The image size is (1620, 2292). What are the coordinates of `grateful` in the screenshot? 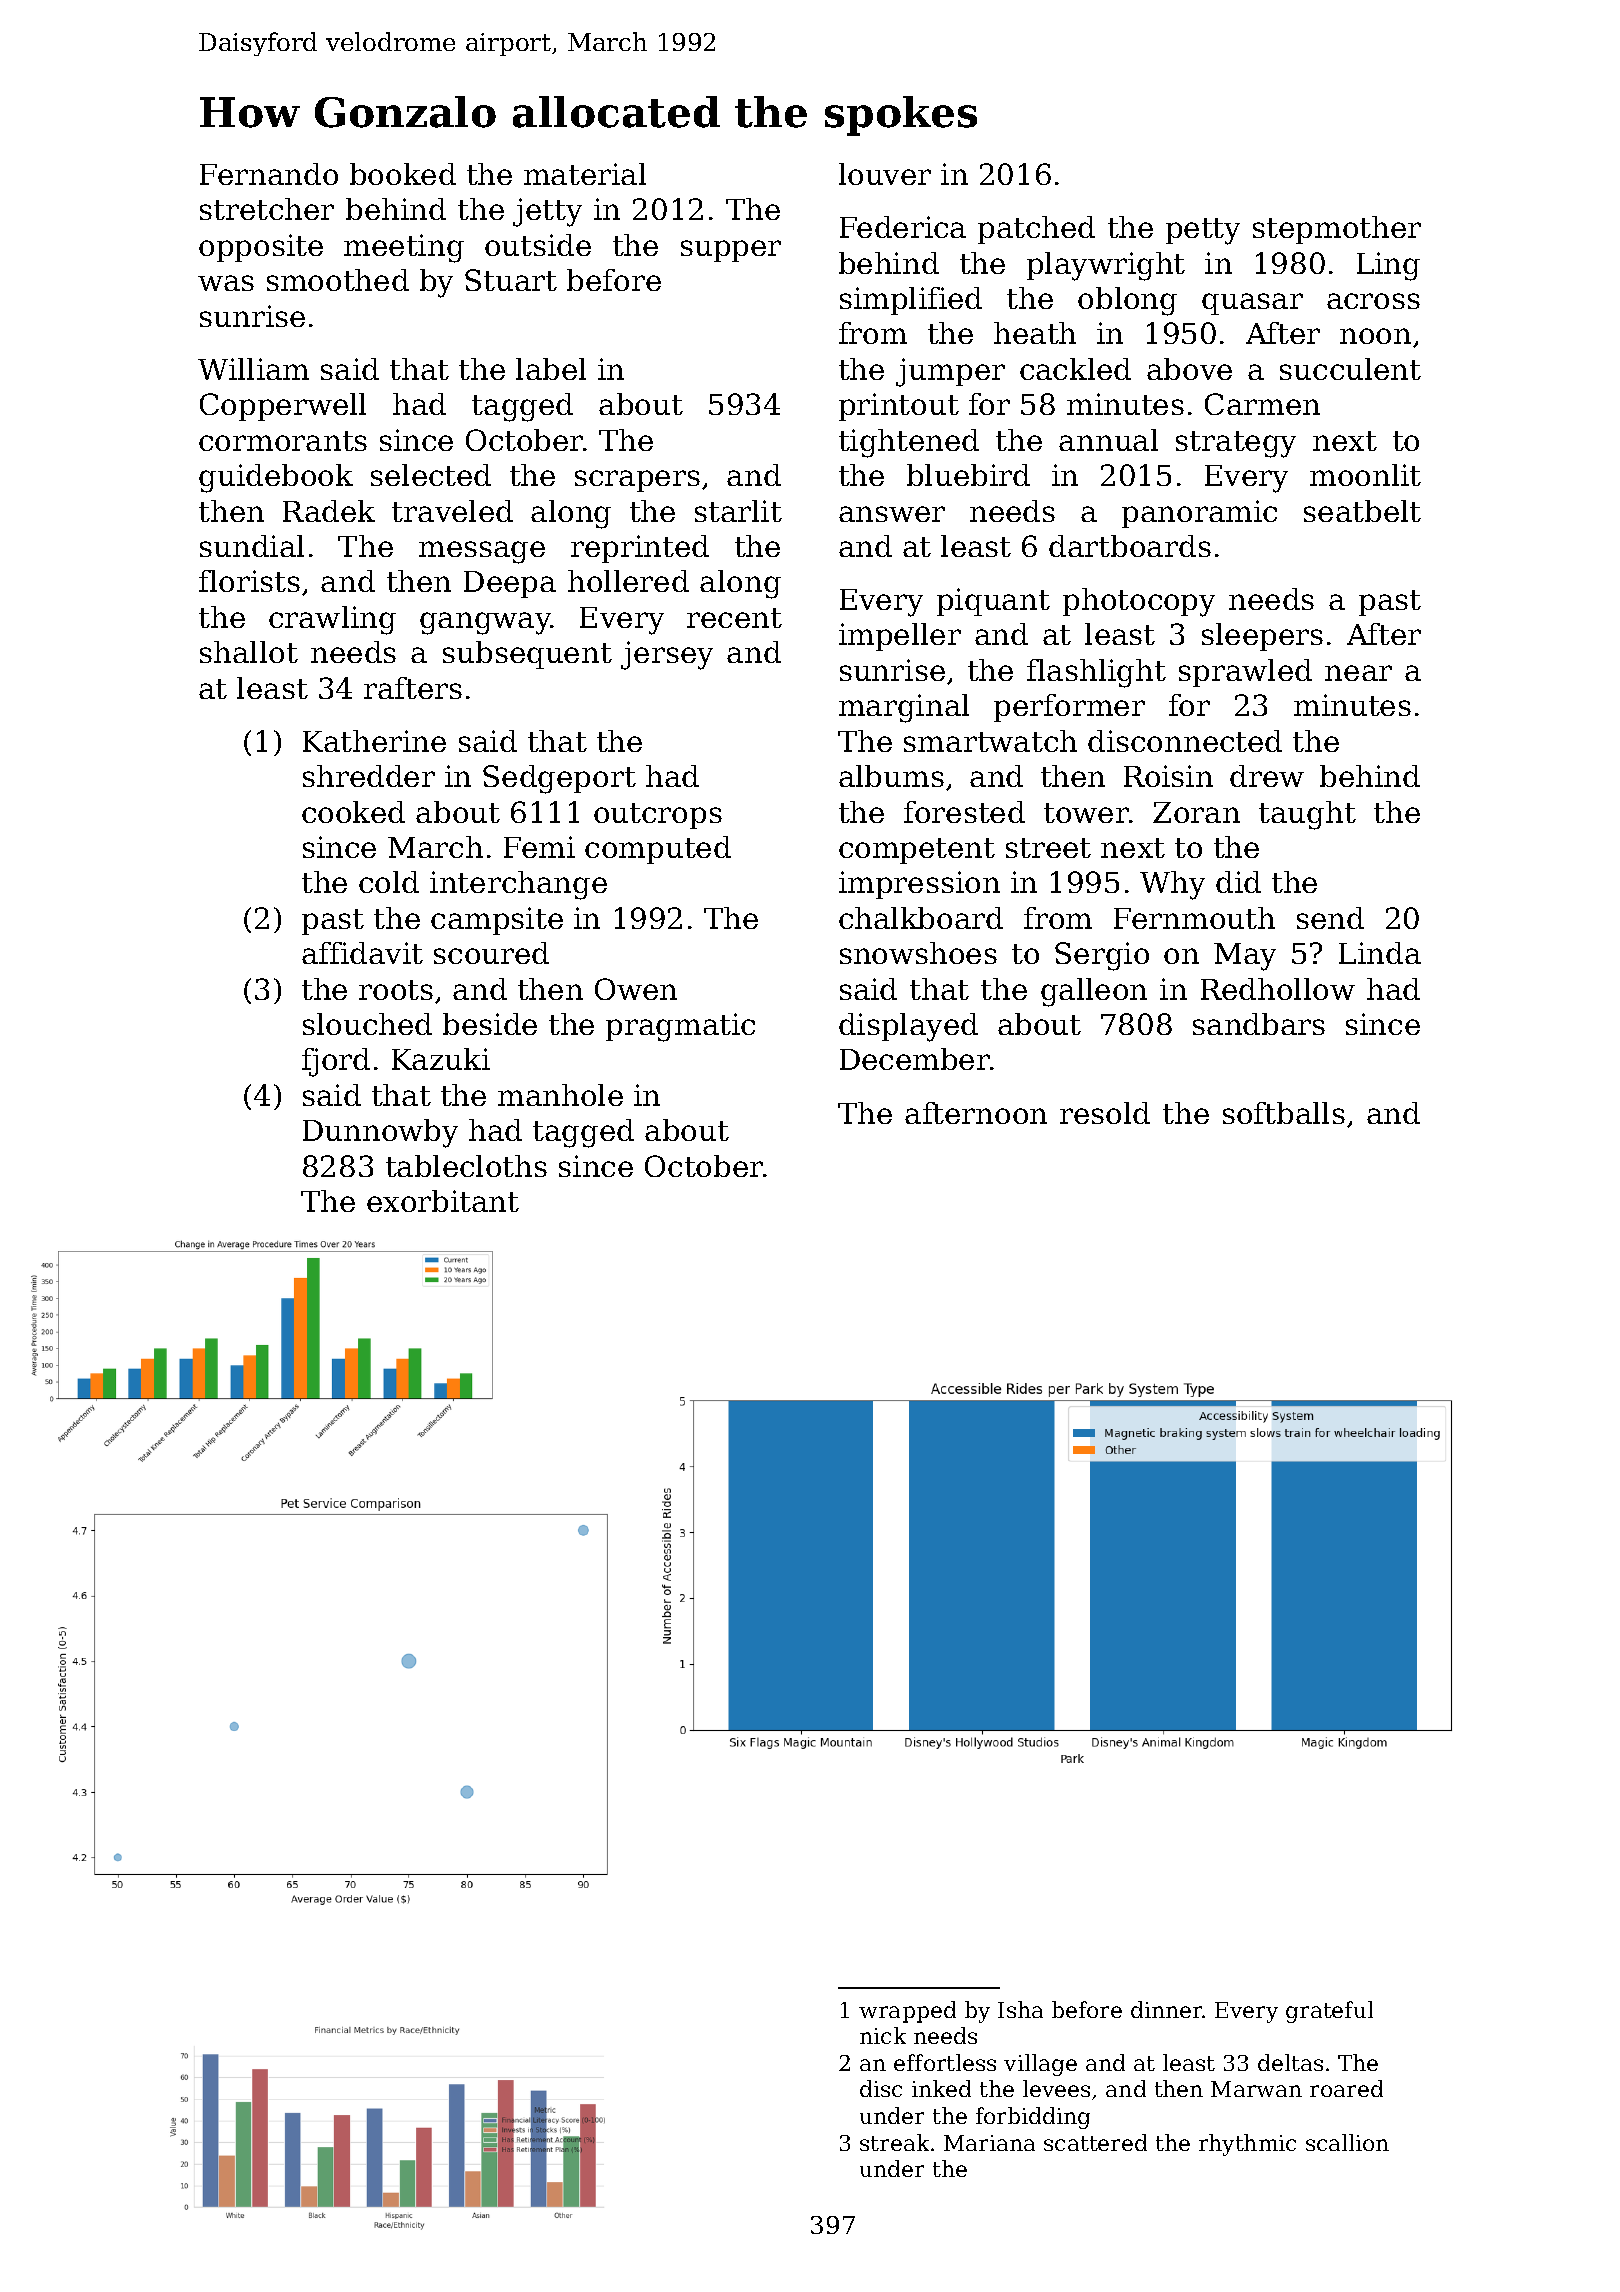 It's located at (1329, 2012).
